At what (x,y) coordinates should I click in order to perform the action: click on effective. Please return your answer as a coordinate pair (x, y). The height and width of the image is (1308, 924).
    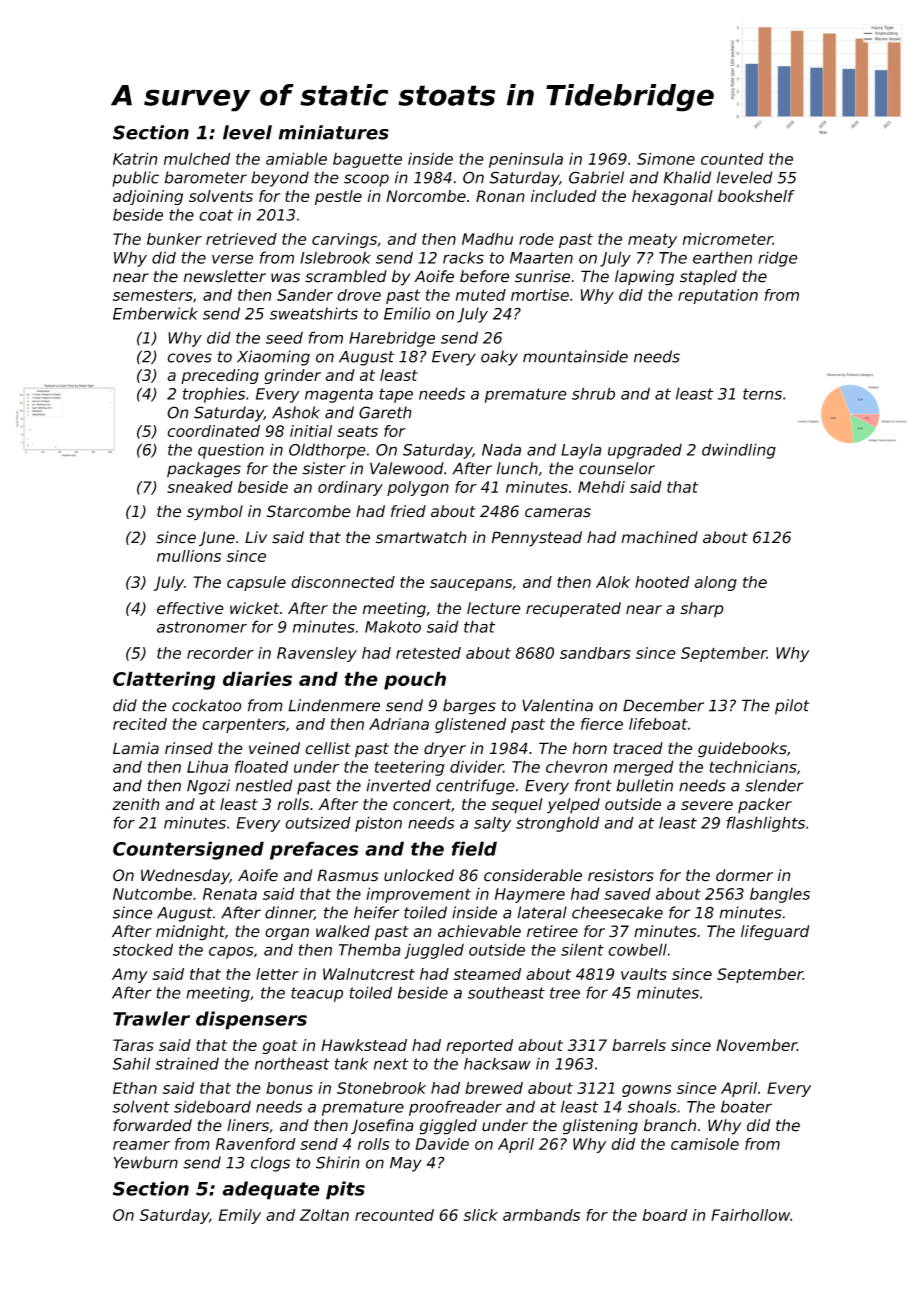
    Looking at the image, I should click on (190, 608).
